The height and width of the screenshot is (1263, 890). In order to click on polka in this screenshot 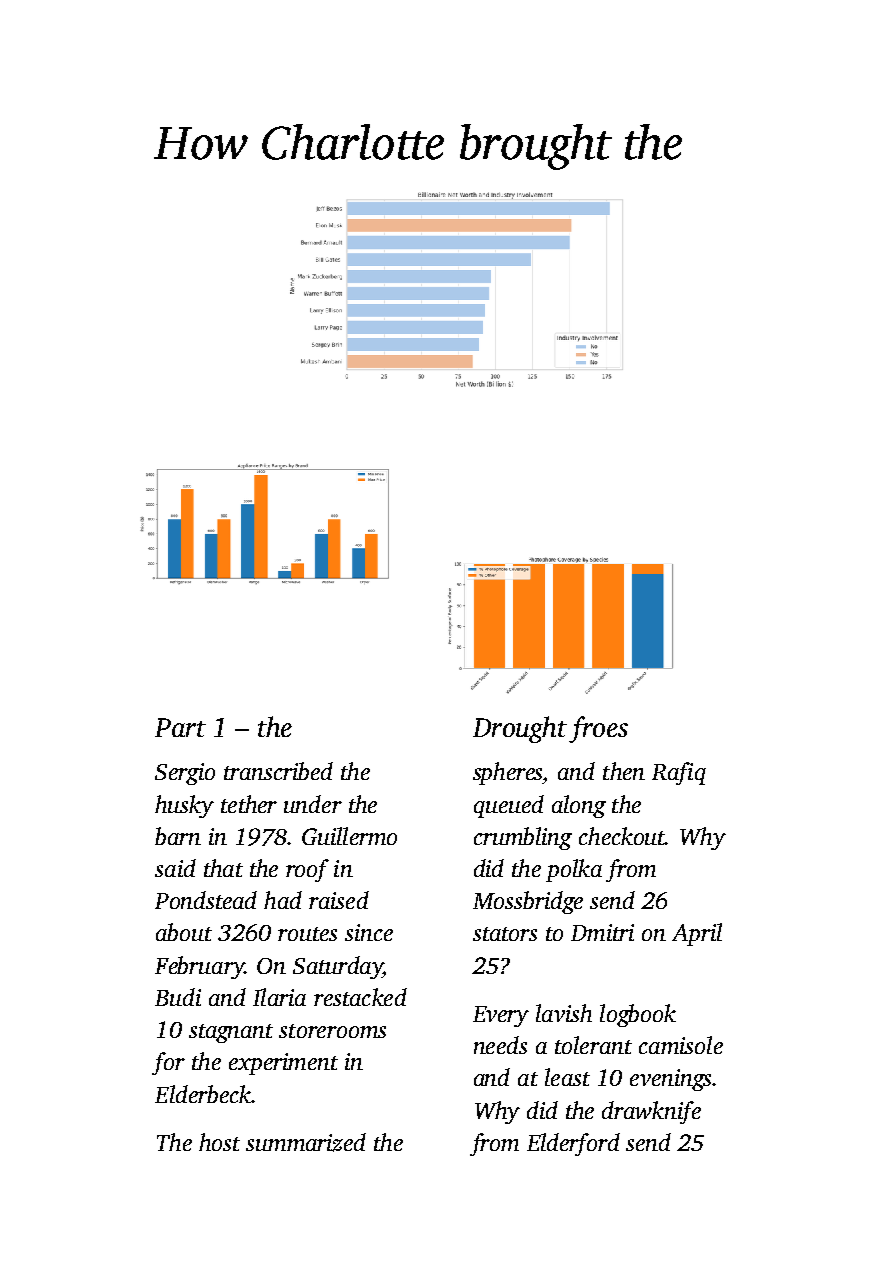, I will do `click(574, 870)`.
